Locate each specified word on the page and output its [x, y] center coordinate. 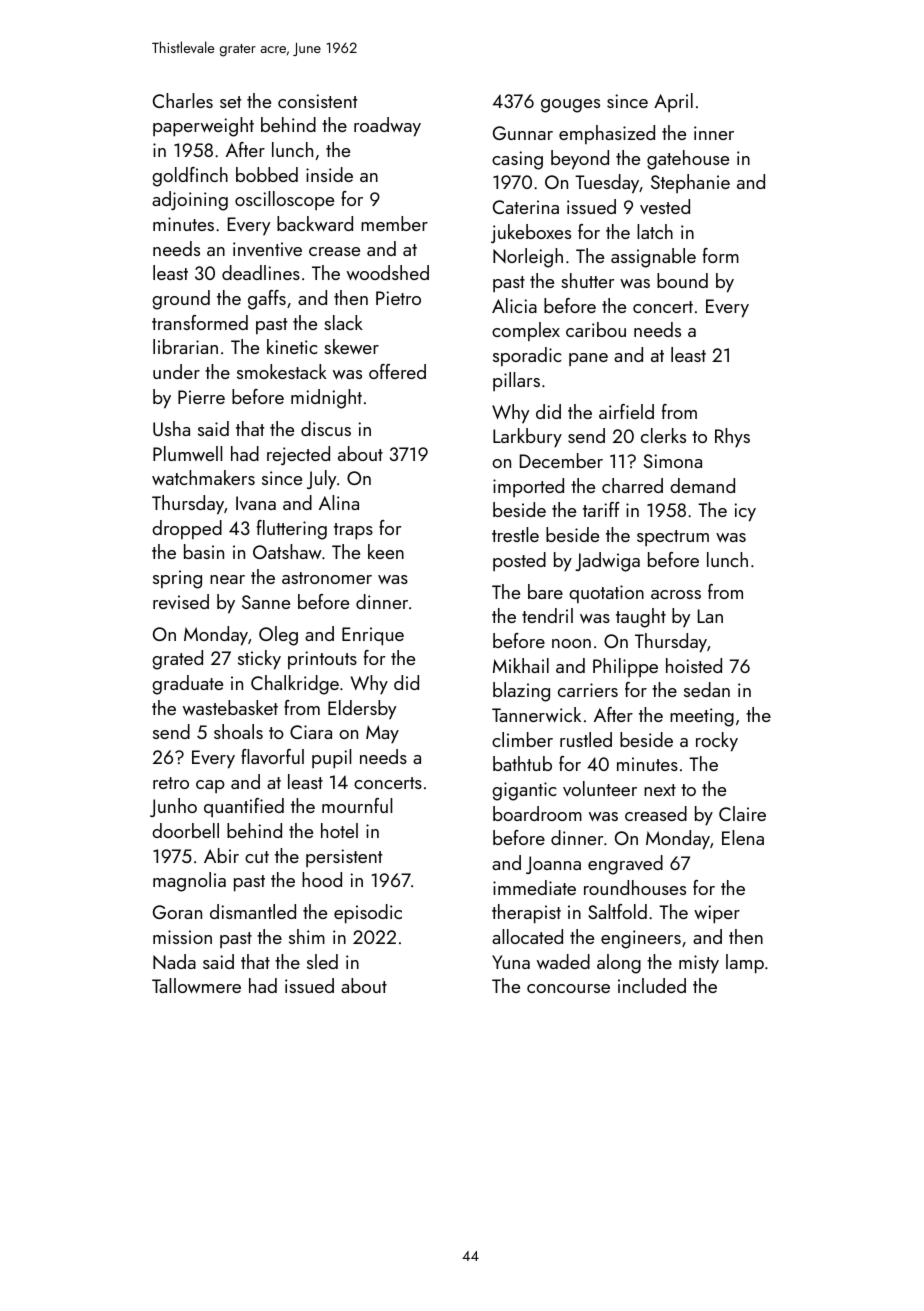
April [673, 102]
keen [386, 551]
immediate [534, 887]
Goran [177, 912]
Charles [183, 100]
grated [177, 660]
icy [745, 512]
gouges [570, 106]
